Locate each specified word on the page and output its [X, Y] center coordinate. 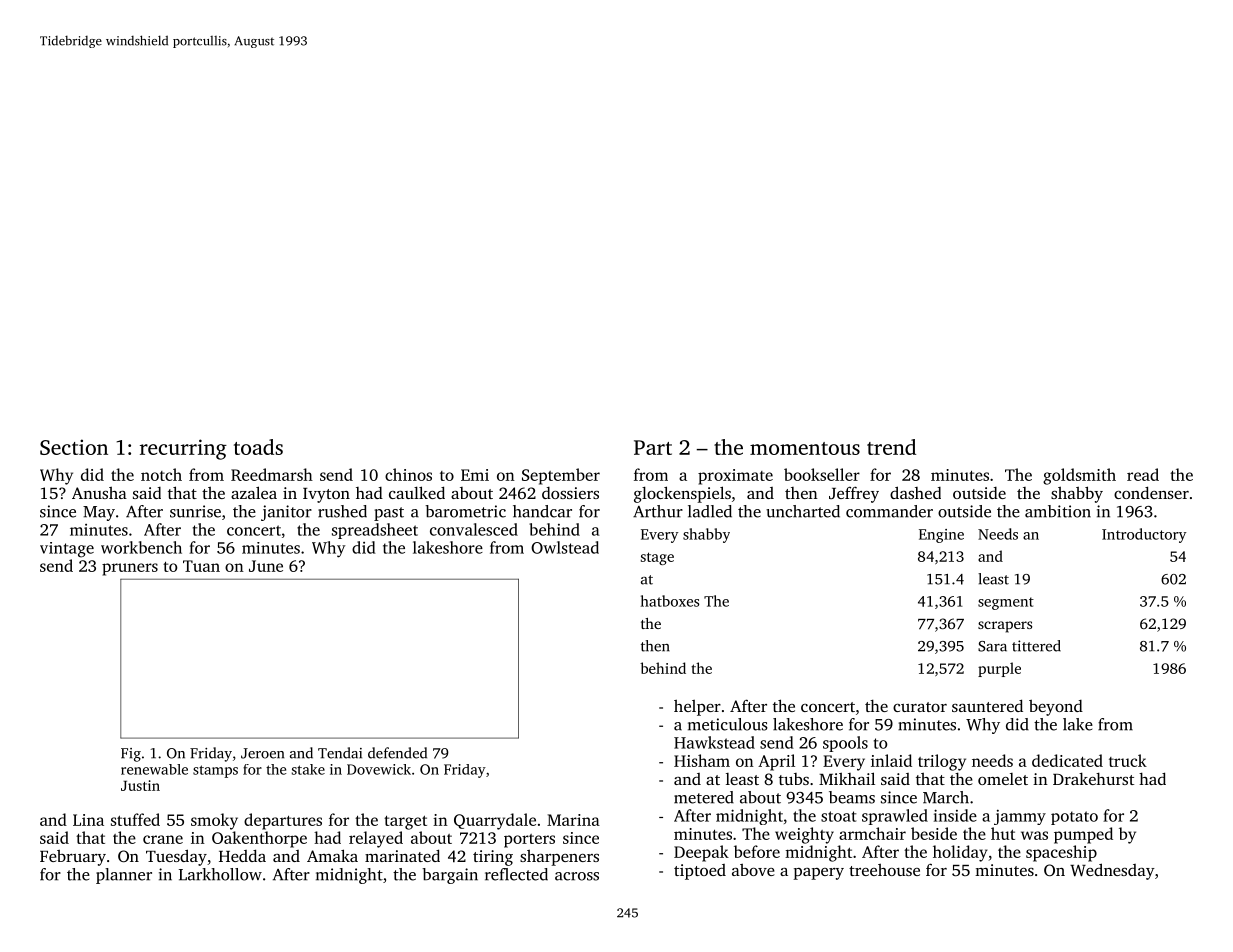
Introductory [1144, 535]
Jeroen [262, 753]
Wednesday [1112, 871]
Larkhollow [220, 874]
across [577, 876]
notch [161, 474]
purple [999, 669]
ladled [710, 511]
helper [697, 707]
